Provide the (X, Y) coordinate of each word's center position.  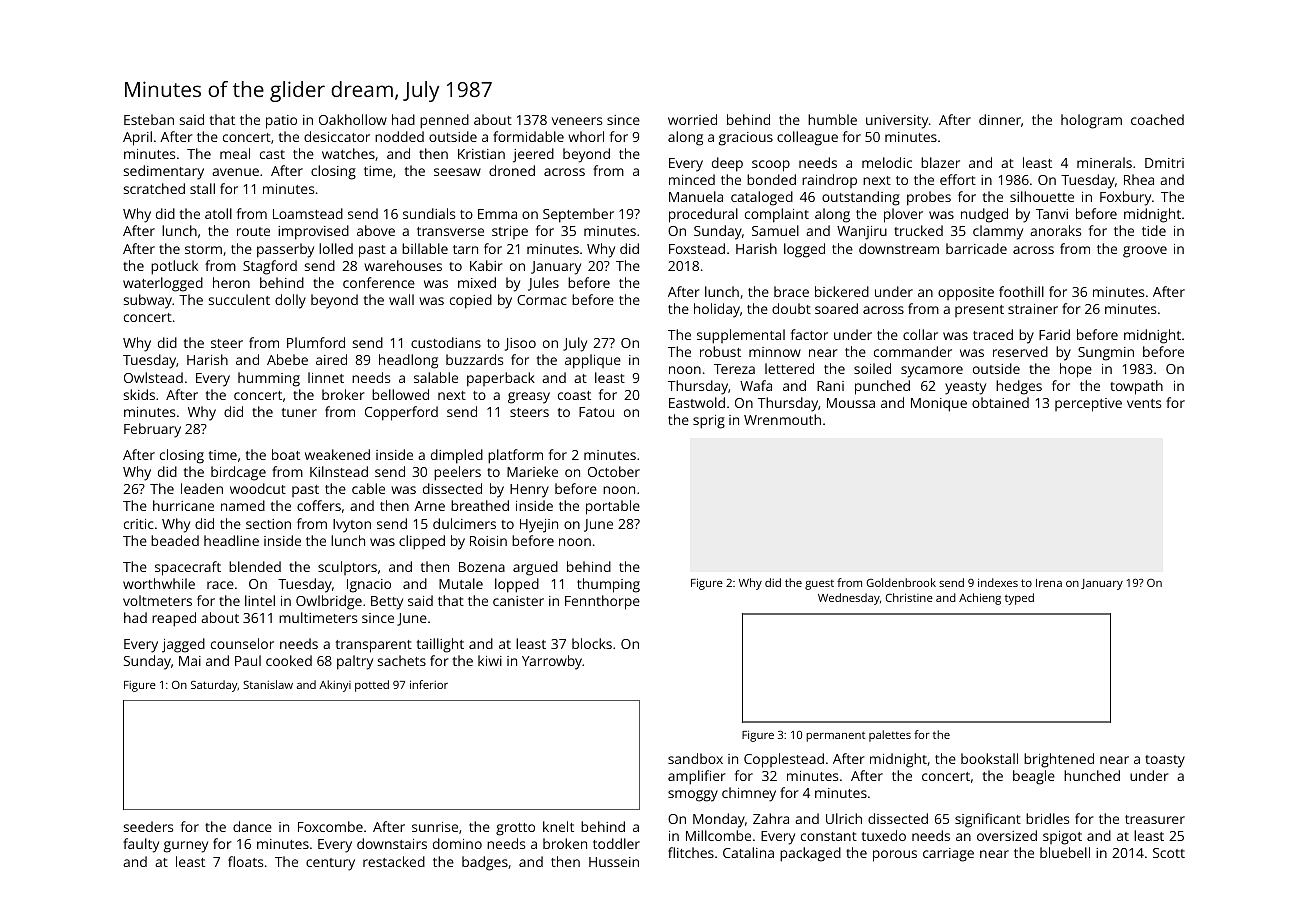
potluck (174, 267)
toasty (1165, 761)
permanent (835, 736)
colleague (807, 138)
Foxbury (1125, 198)
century (330, 864)
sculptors (347, 568)
